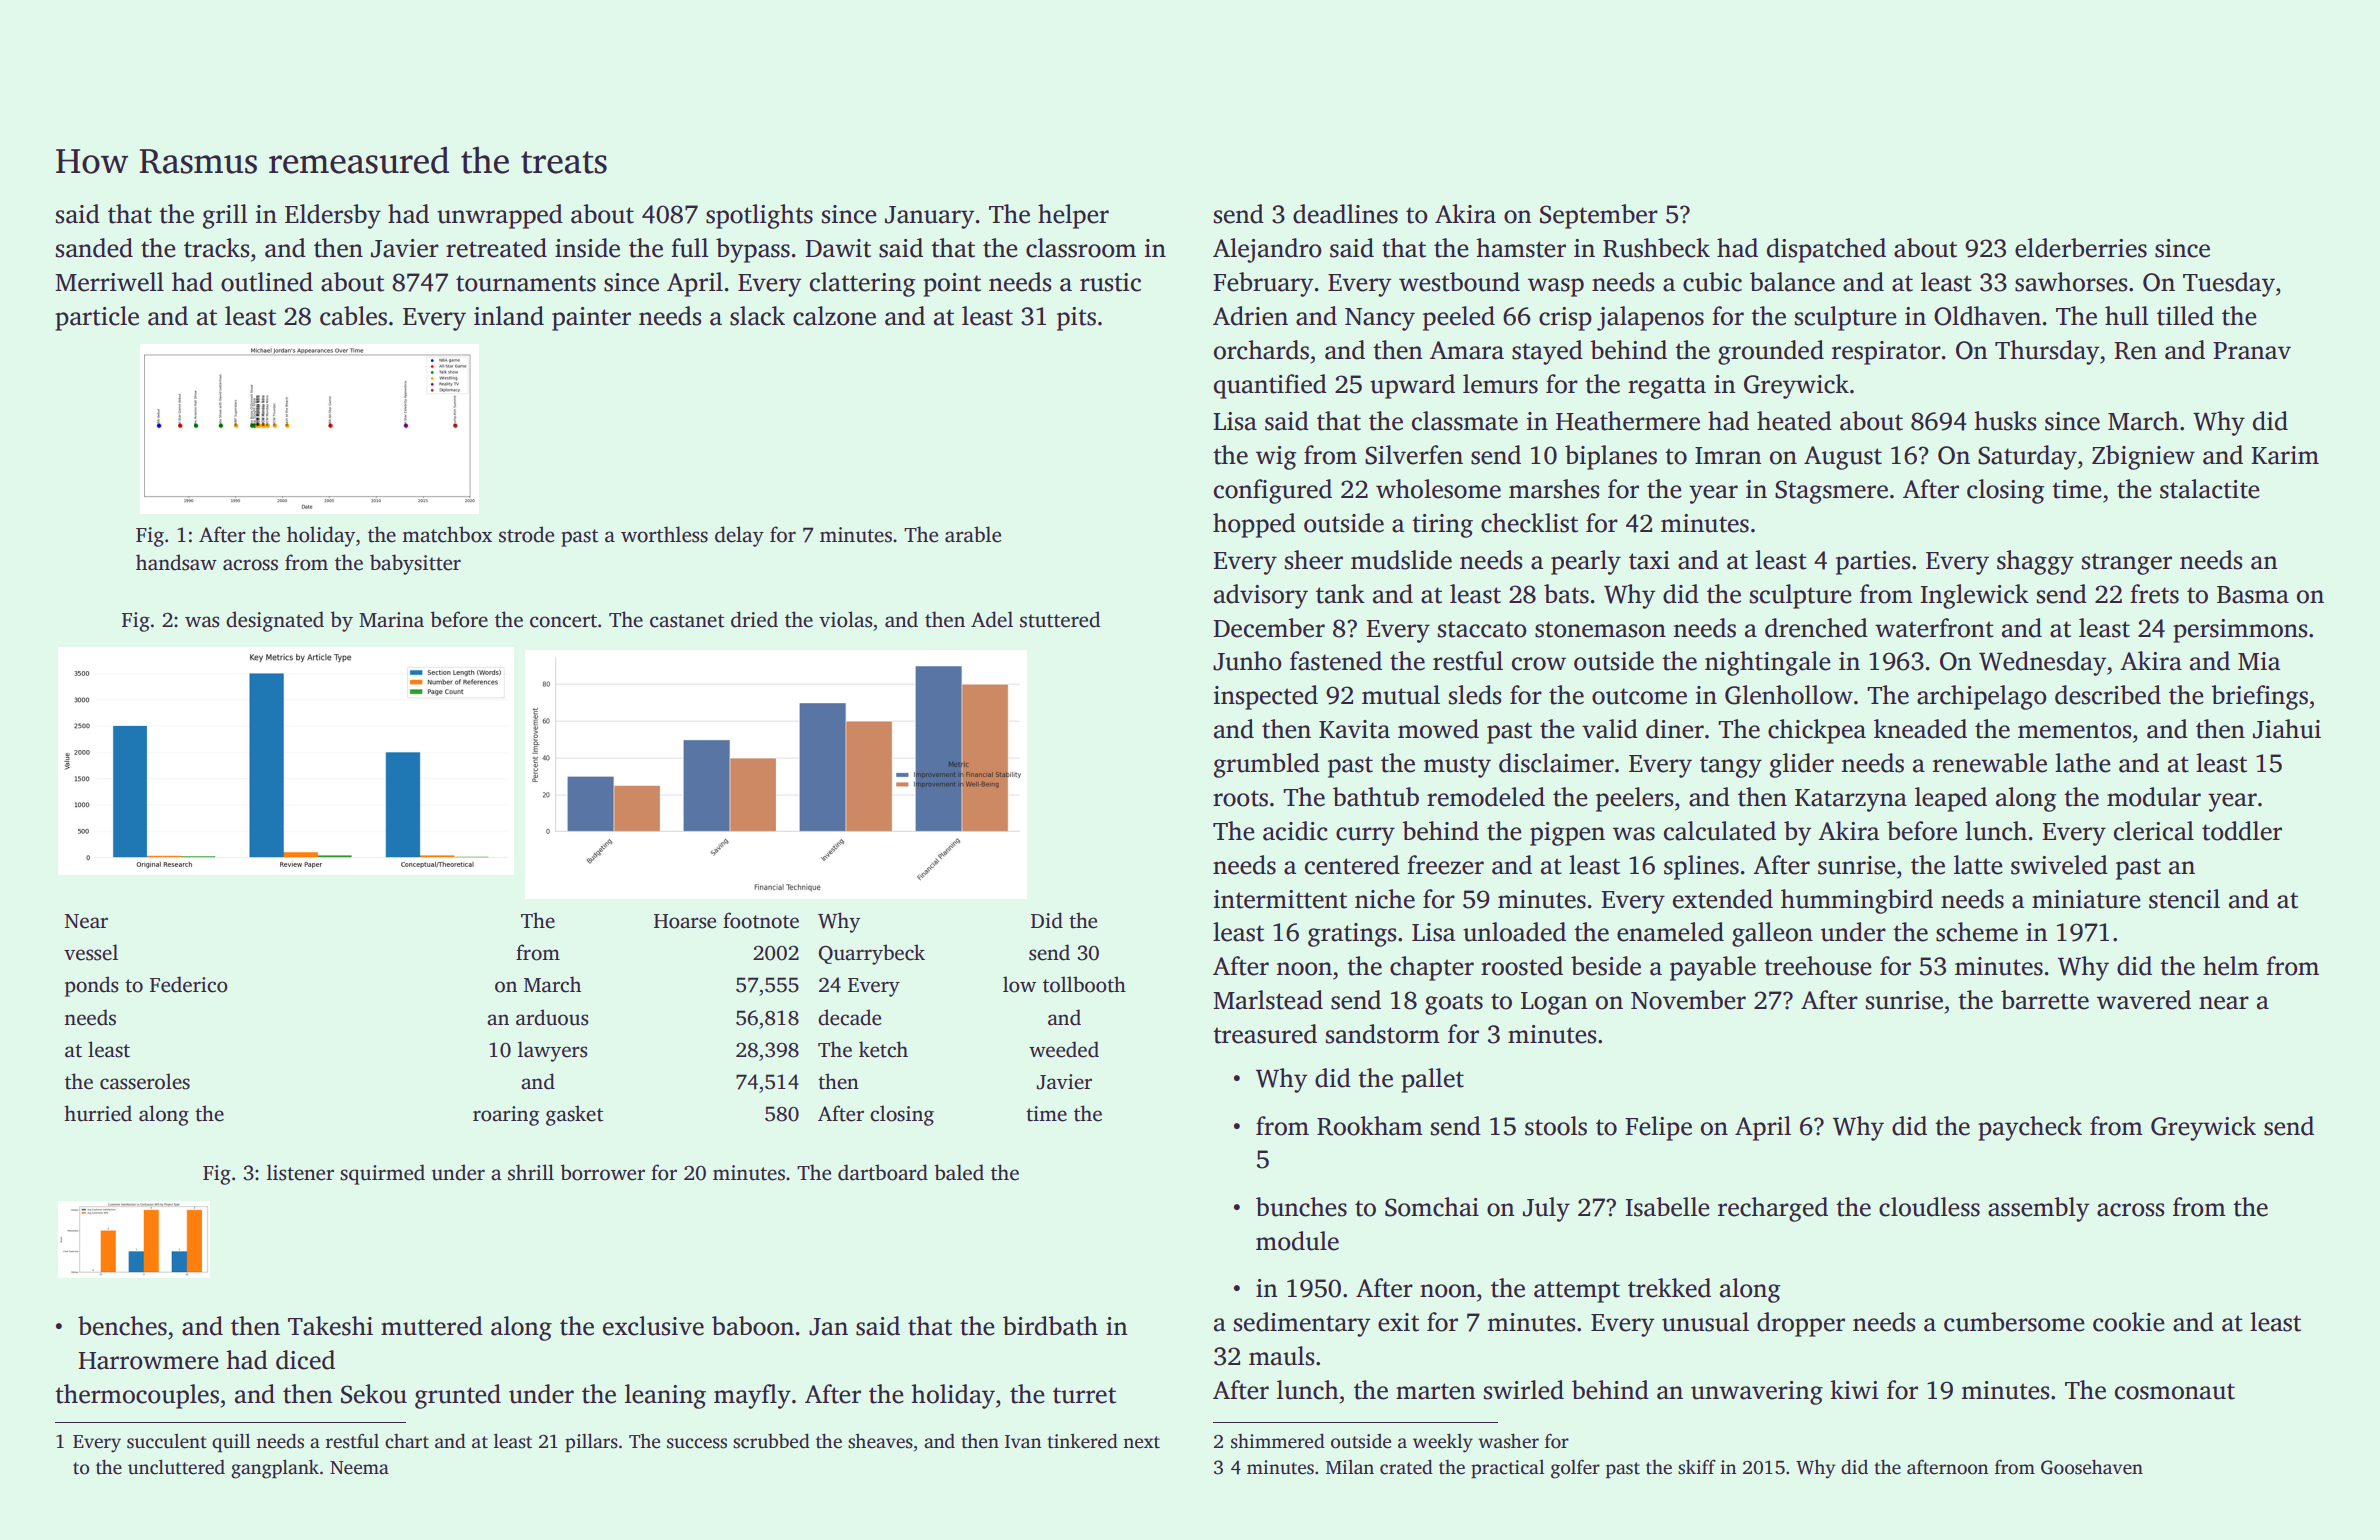  What do you see at coordinates (1302, 1324) in the image?
I see `sedimentary` at bounding box center [1302, 1324].
